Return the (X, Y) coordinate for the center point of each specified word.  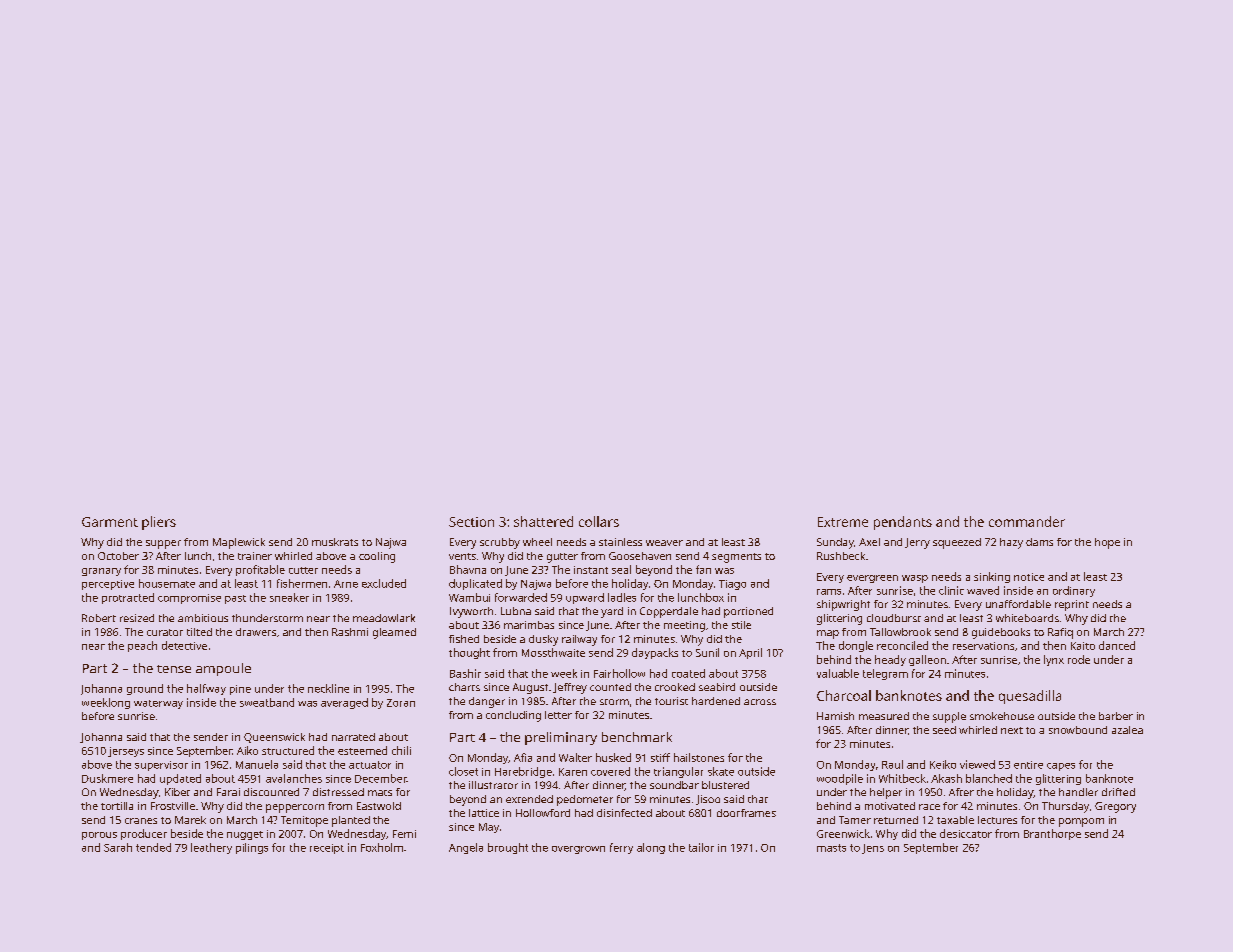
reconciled (902, 645)
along (651, 848)
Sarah (118, 847)
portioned (748, 612)
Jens (873, 849)
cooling (377, 557)
